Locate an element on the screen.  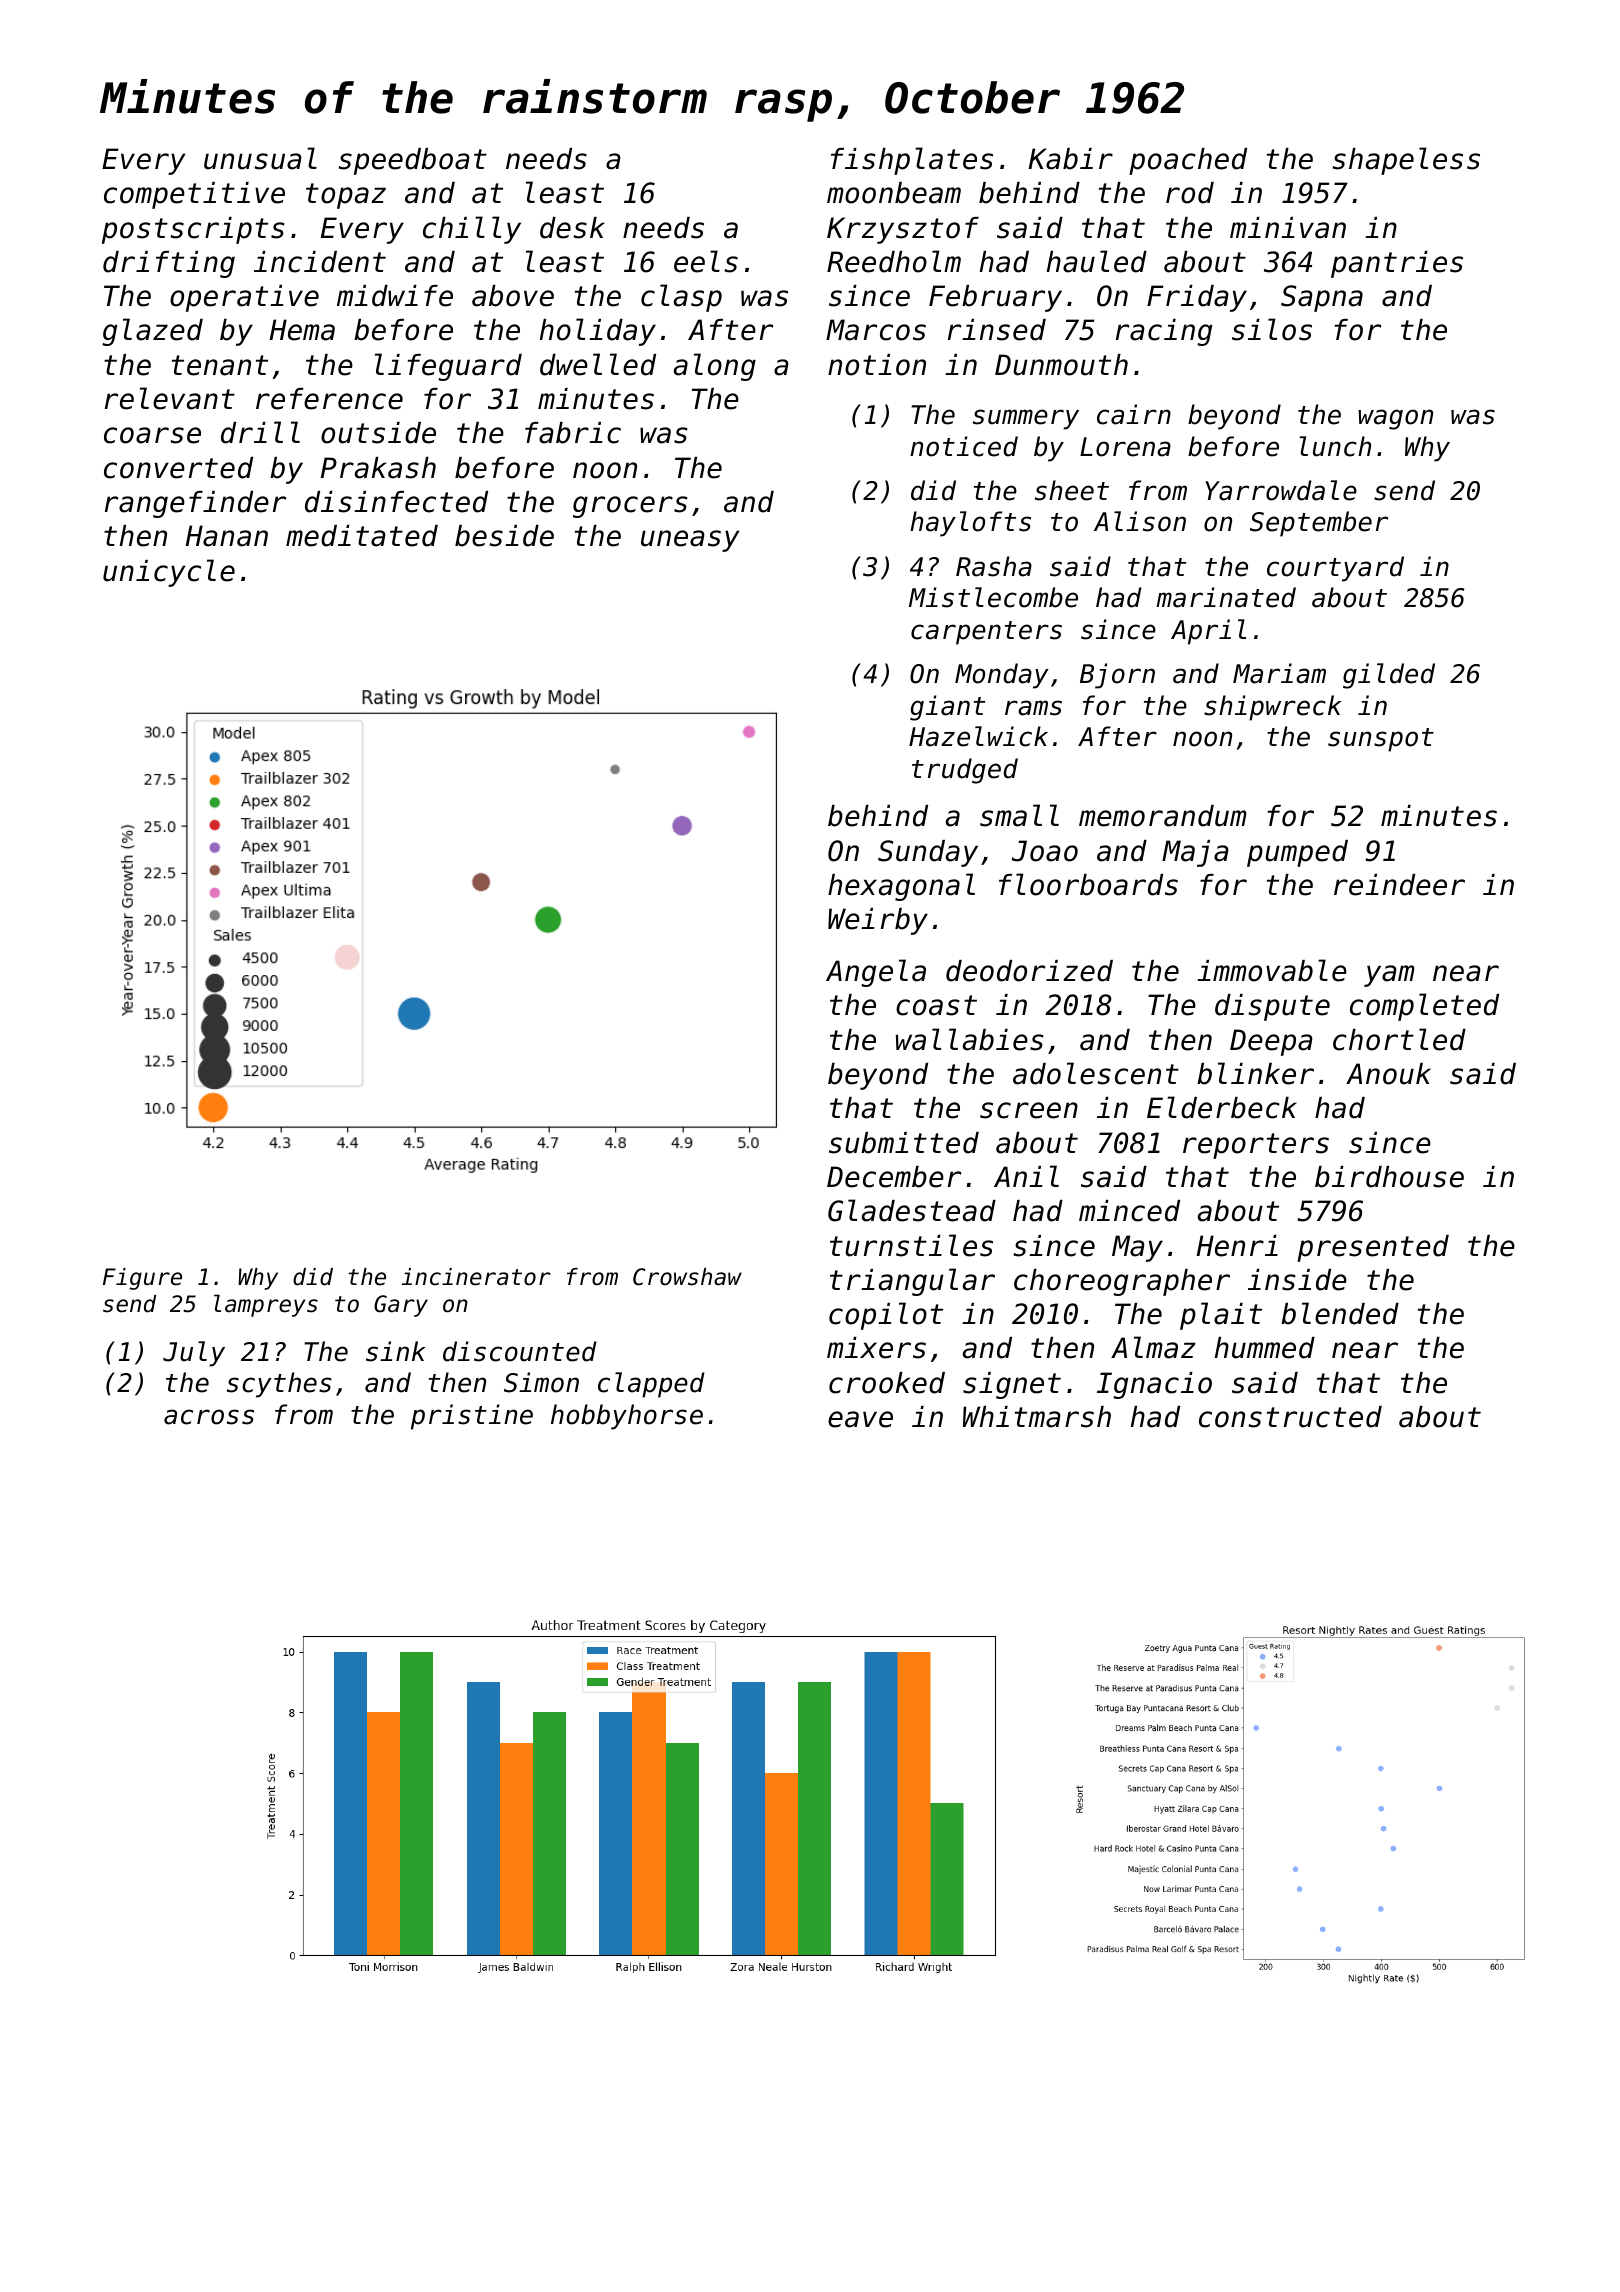
birdhouse is located at coordinates (1389, 1177).
